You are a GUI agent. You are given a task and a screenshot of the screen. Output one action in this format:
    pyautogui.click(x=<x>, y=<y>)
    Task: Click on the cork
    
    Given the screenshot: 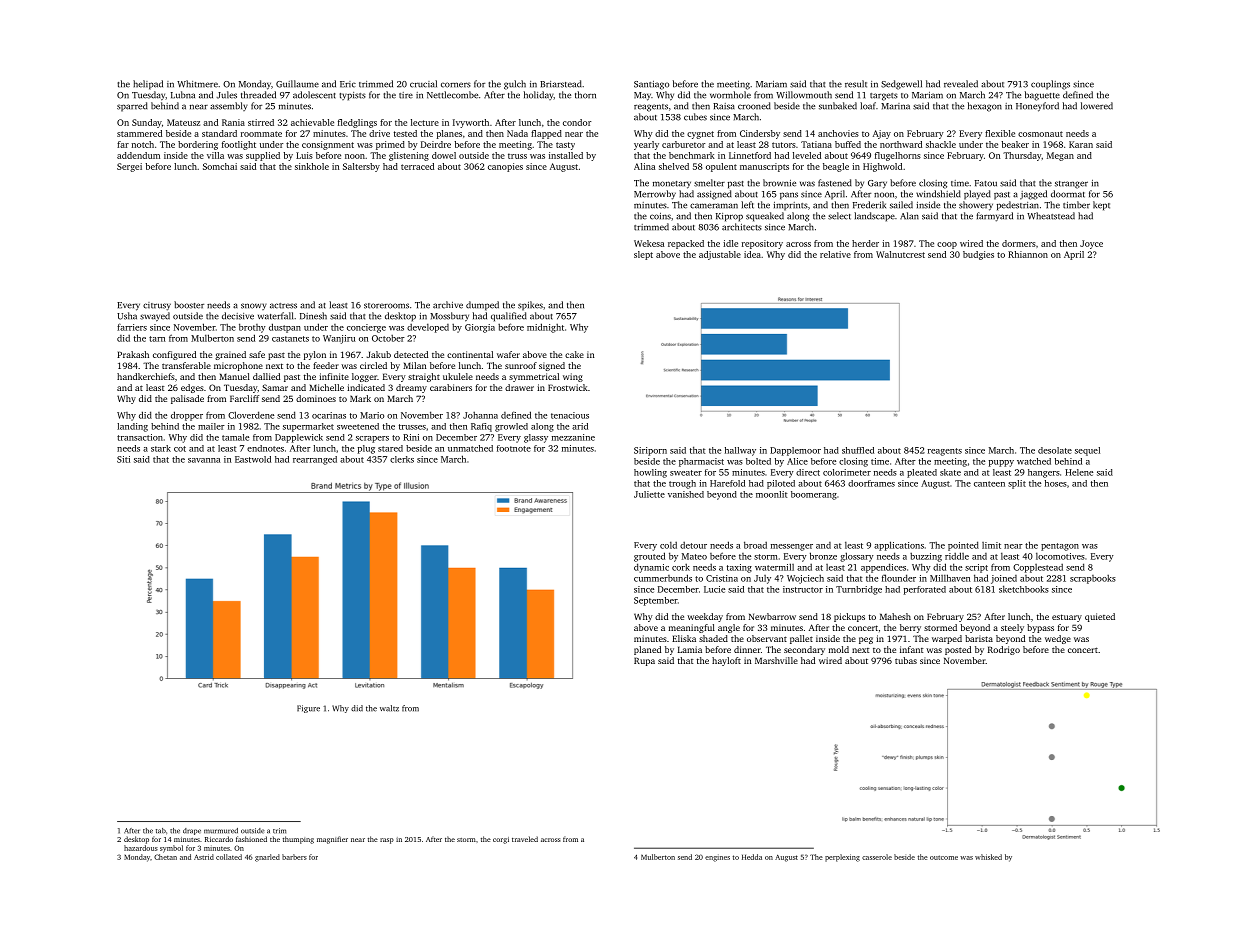 What is the action you would take?
    pyautogui.click(x=681, y=567)
